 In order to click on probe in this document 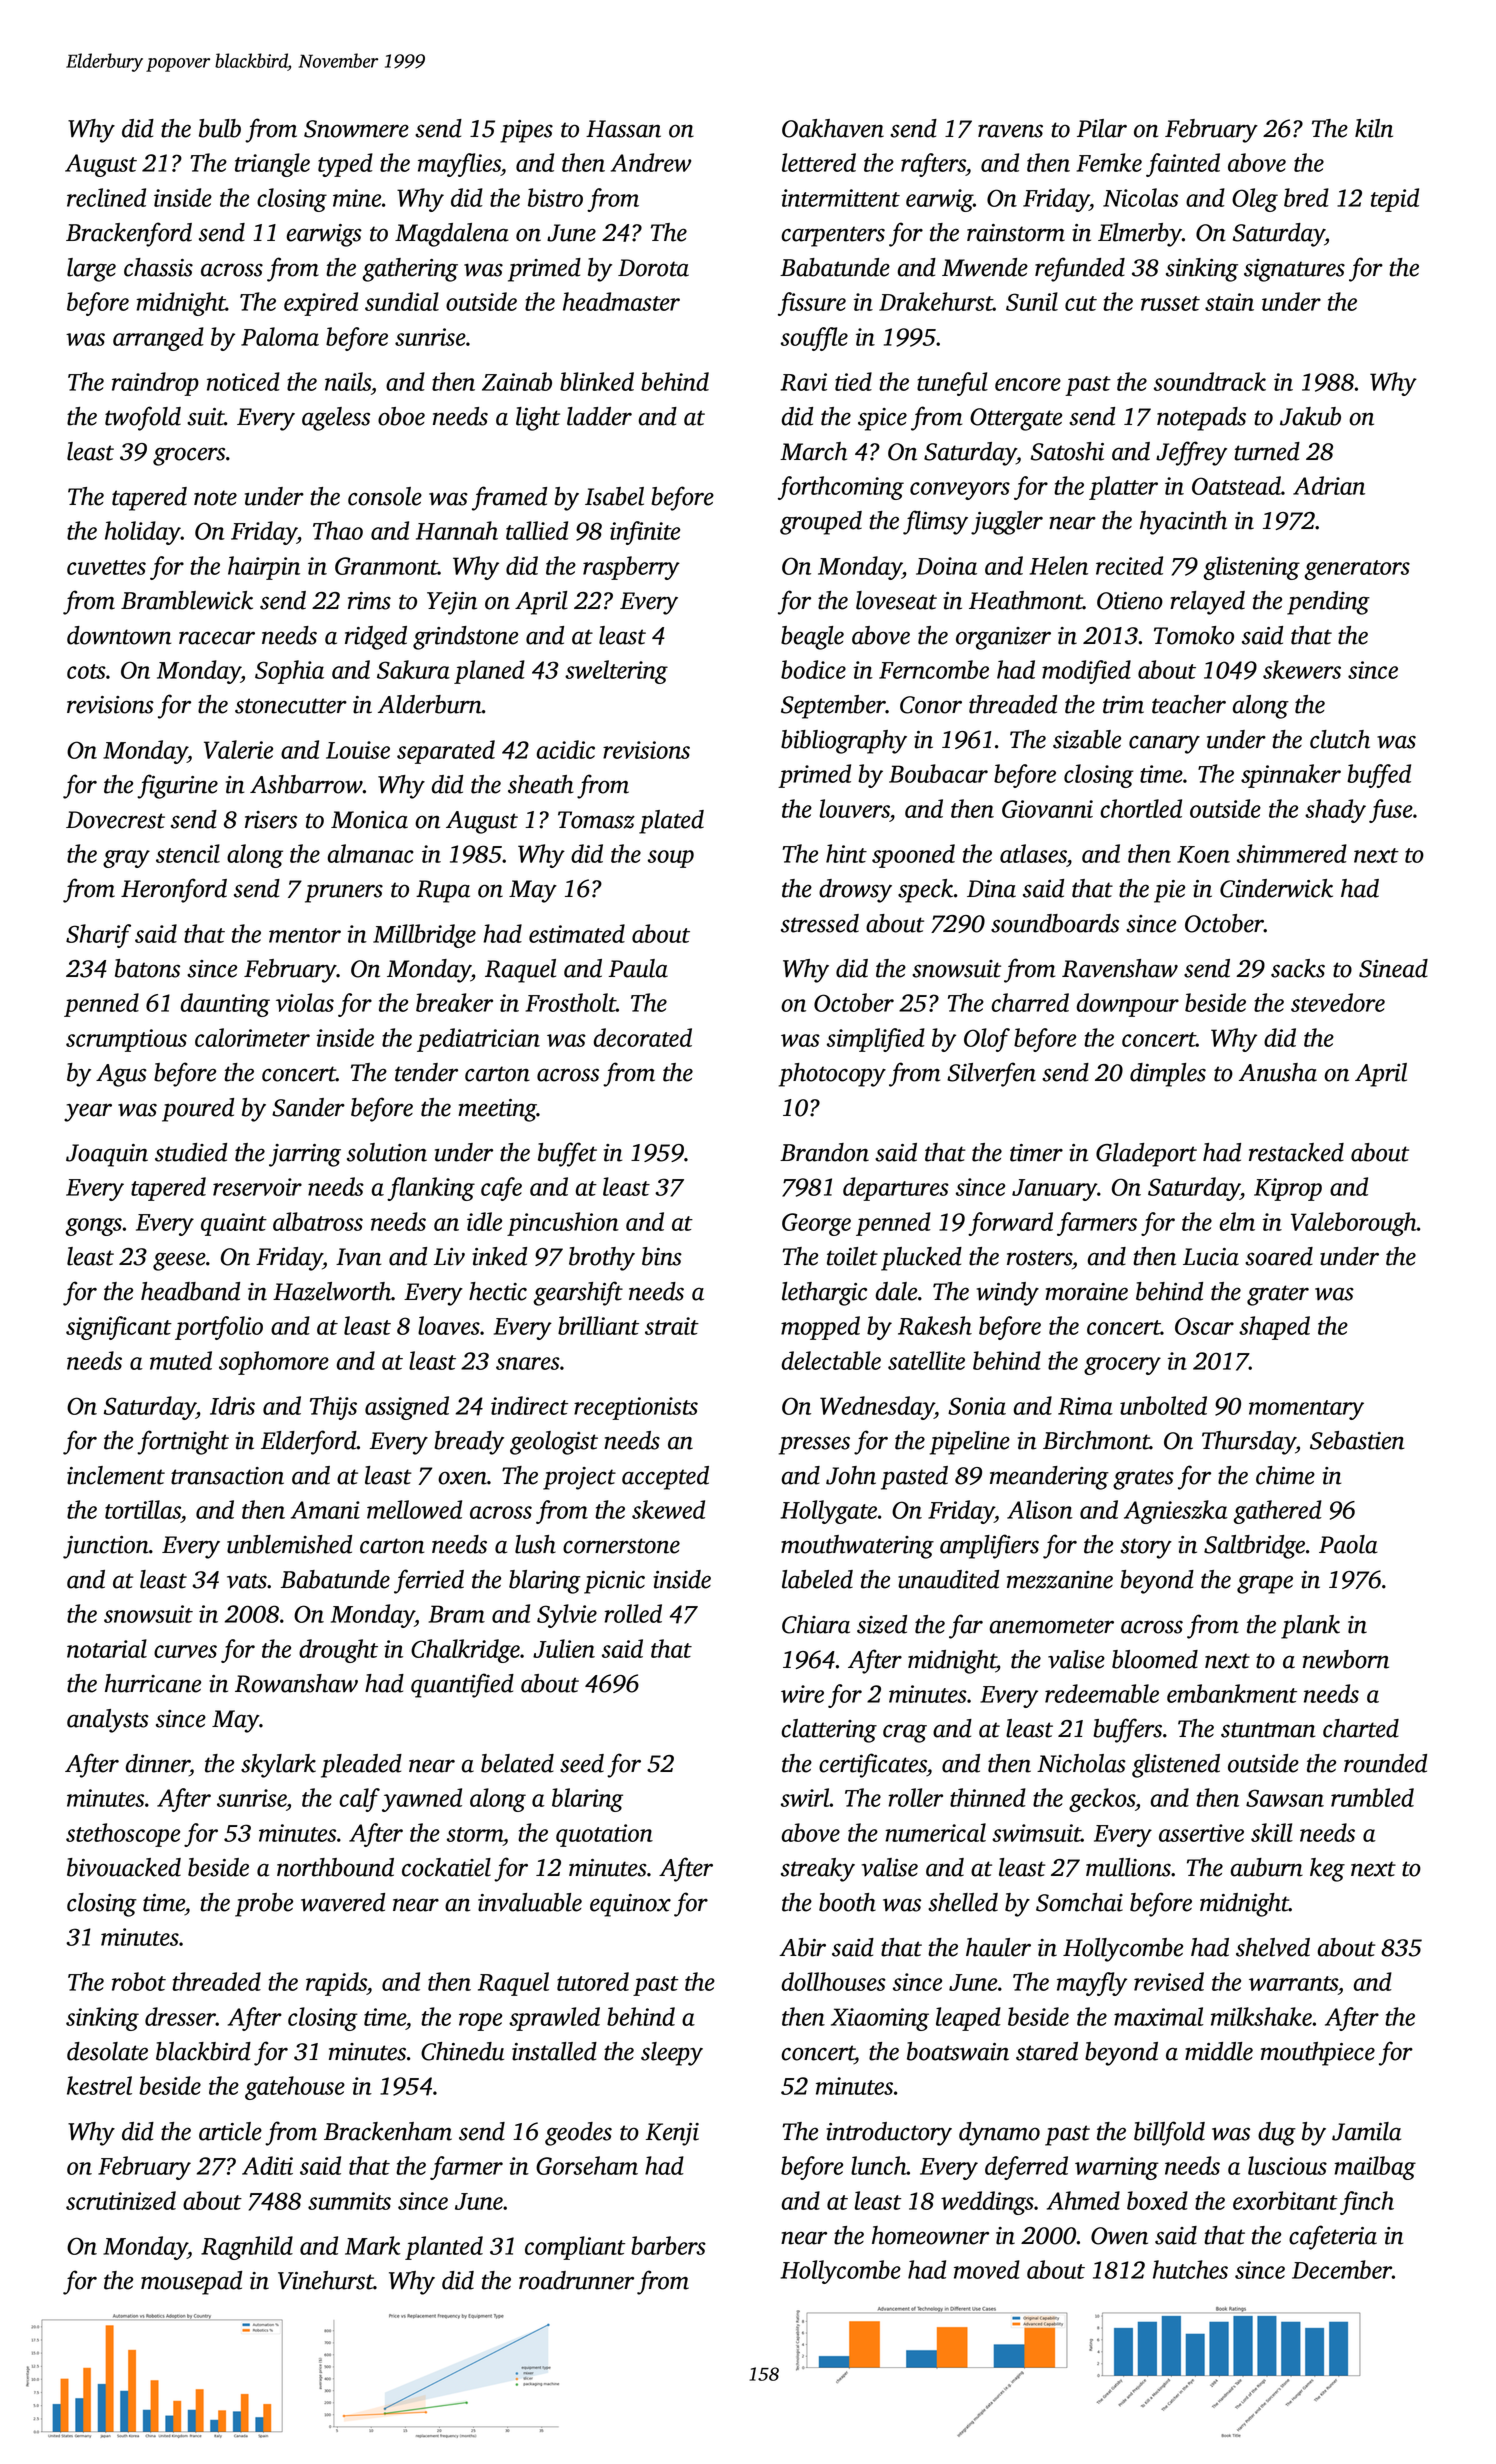, I will do `click(264, 1905)`.
